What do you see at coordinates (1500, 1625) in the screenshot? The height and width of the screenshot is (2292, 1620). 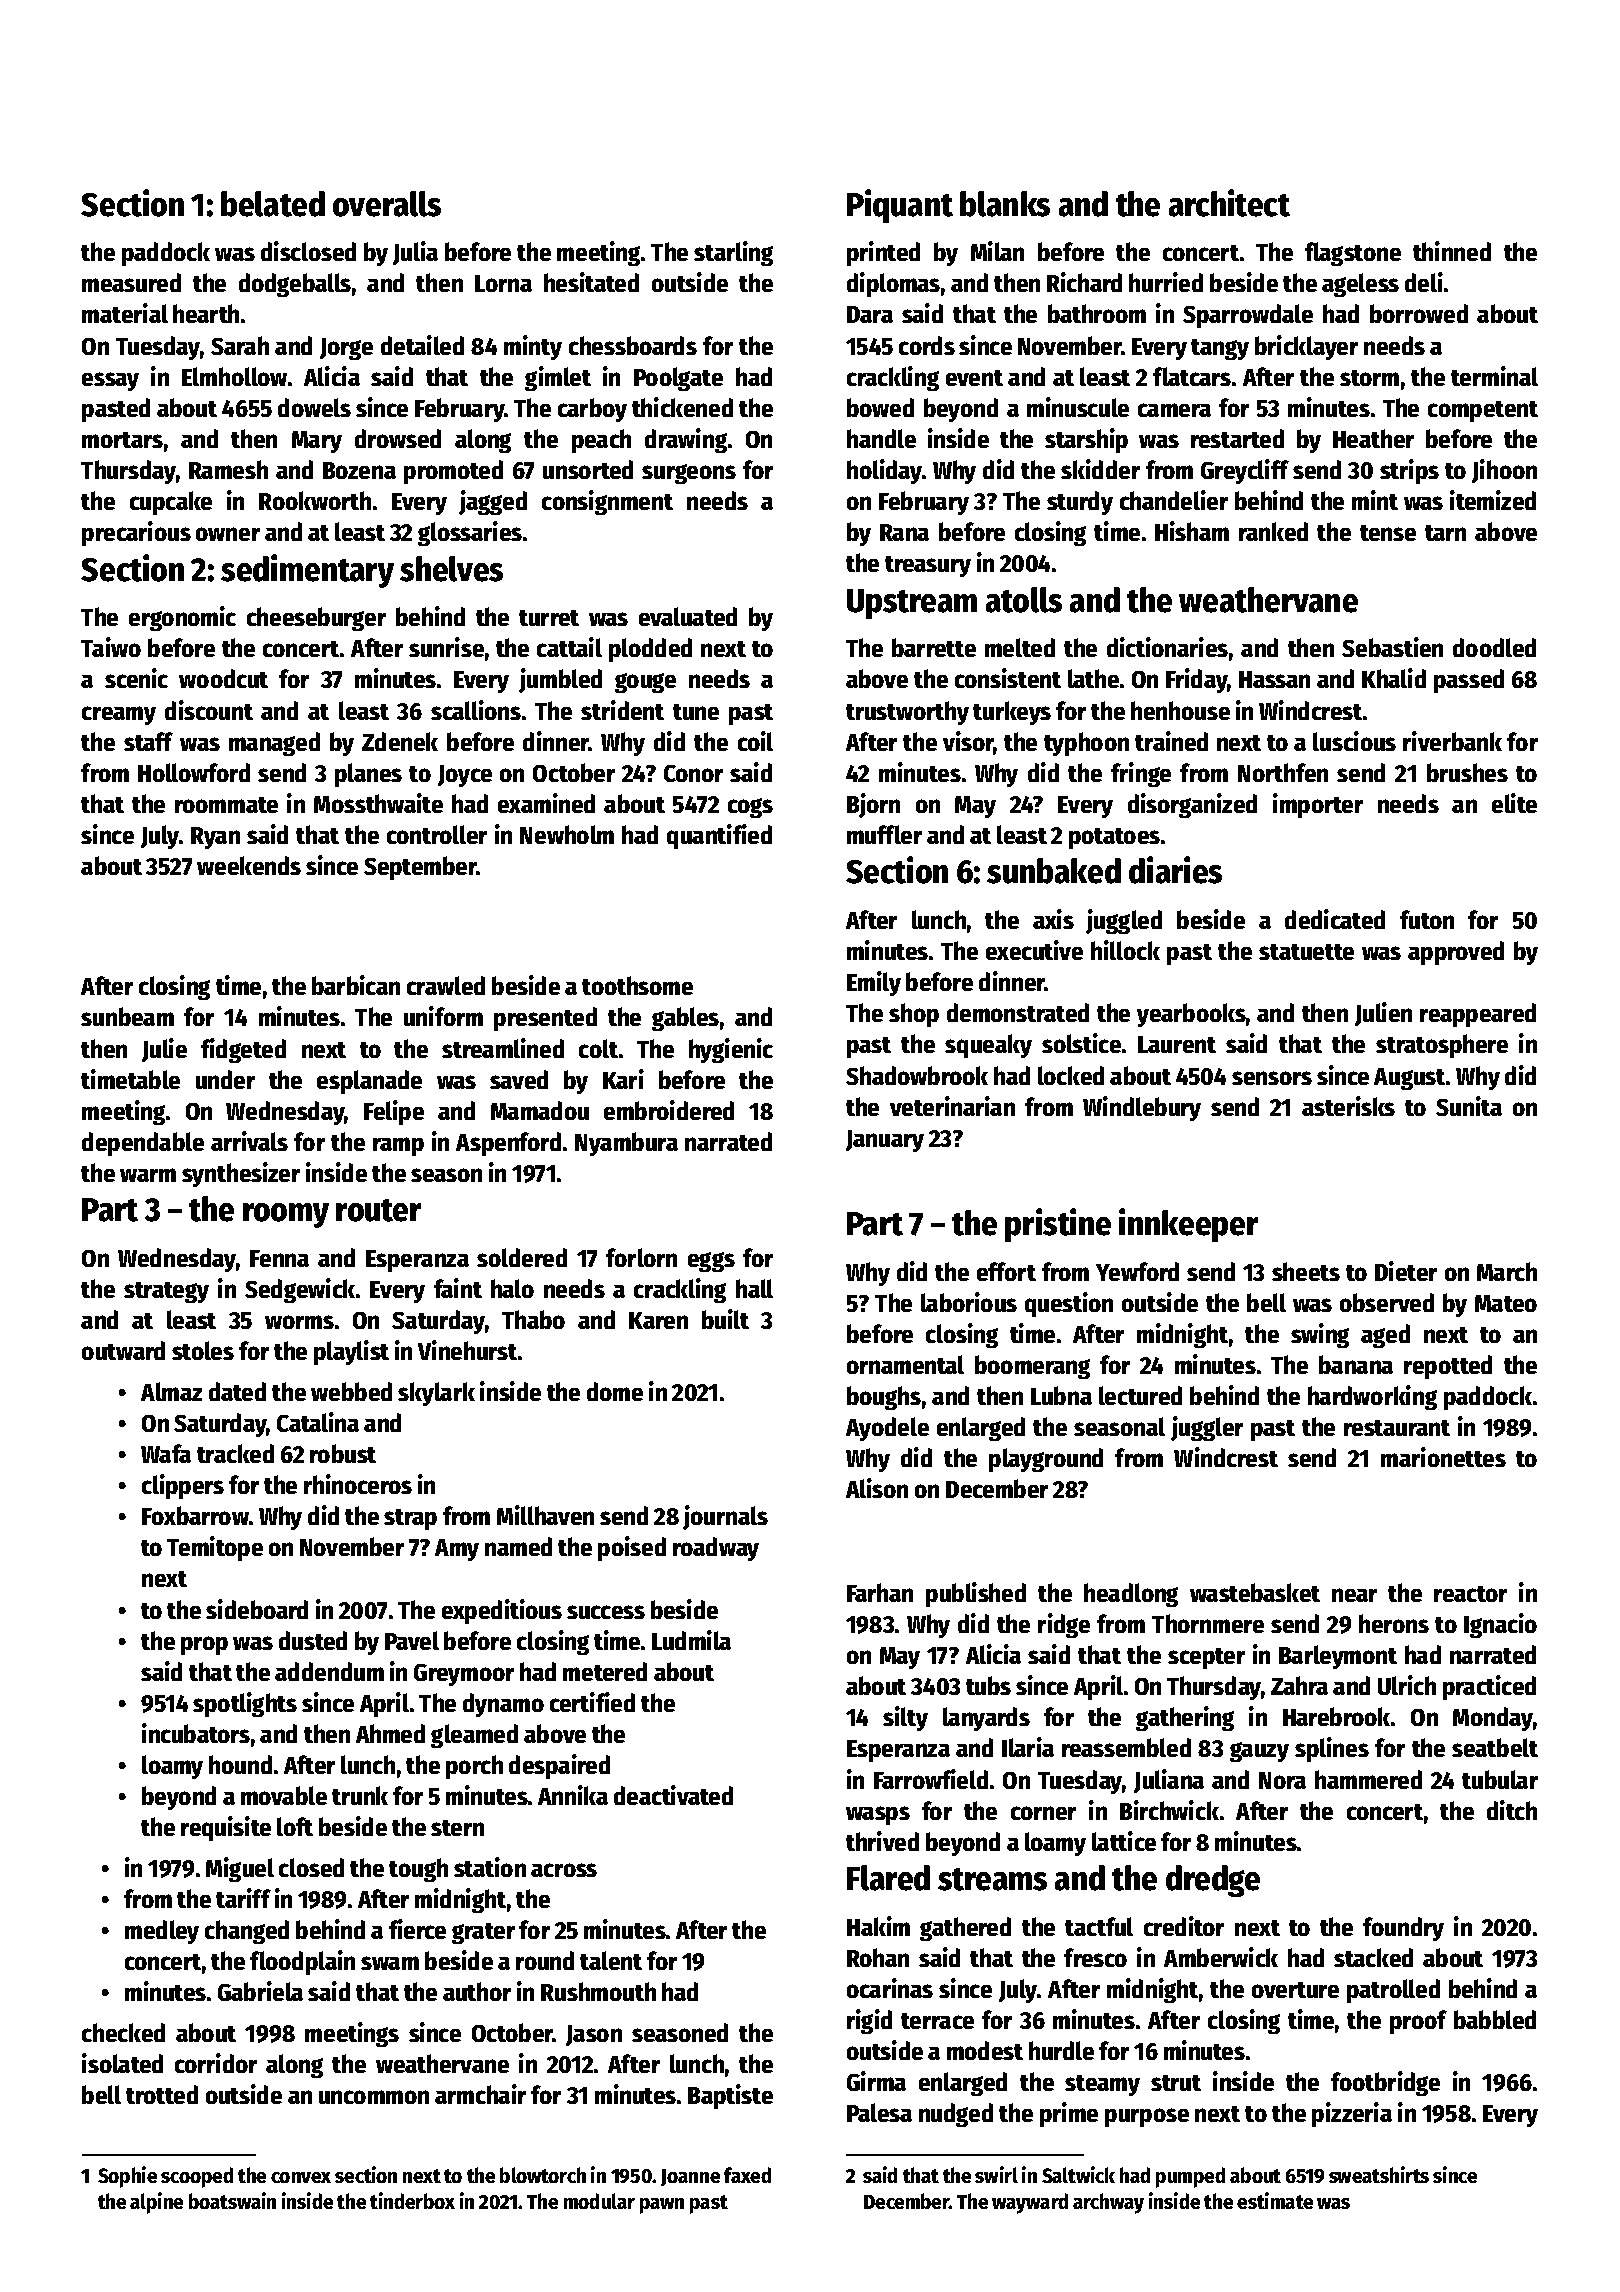 I see `Ignacio` at bounding box center [1500, 1625].
